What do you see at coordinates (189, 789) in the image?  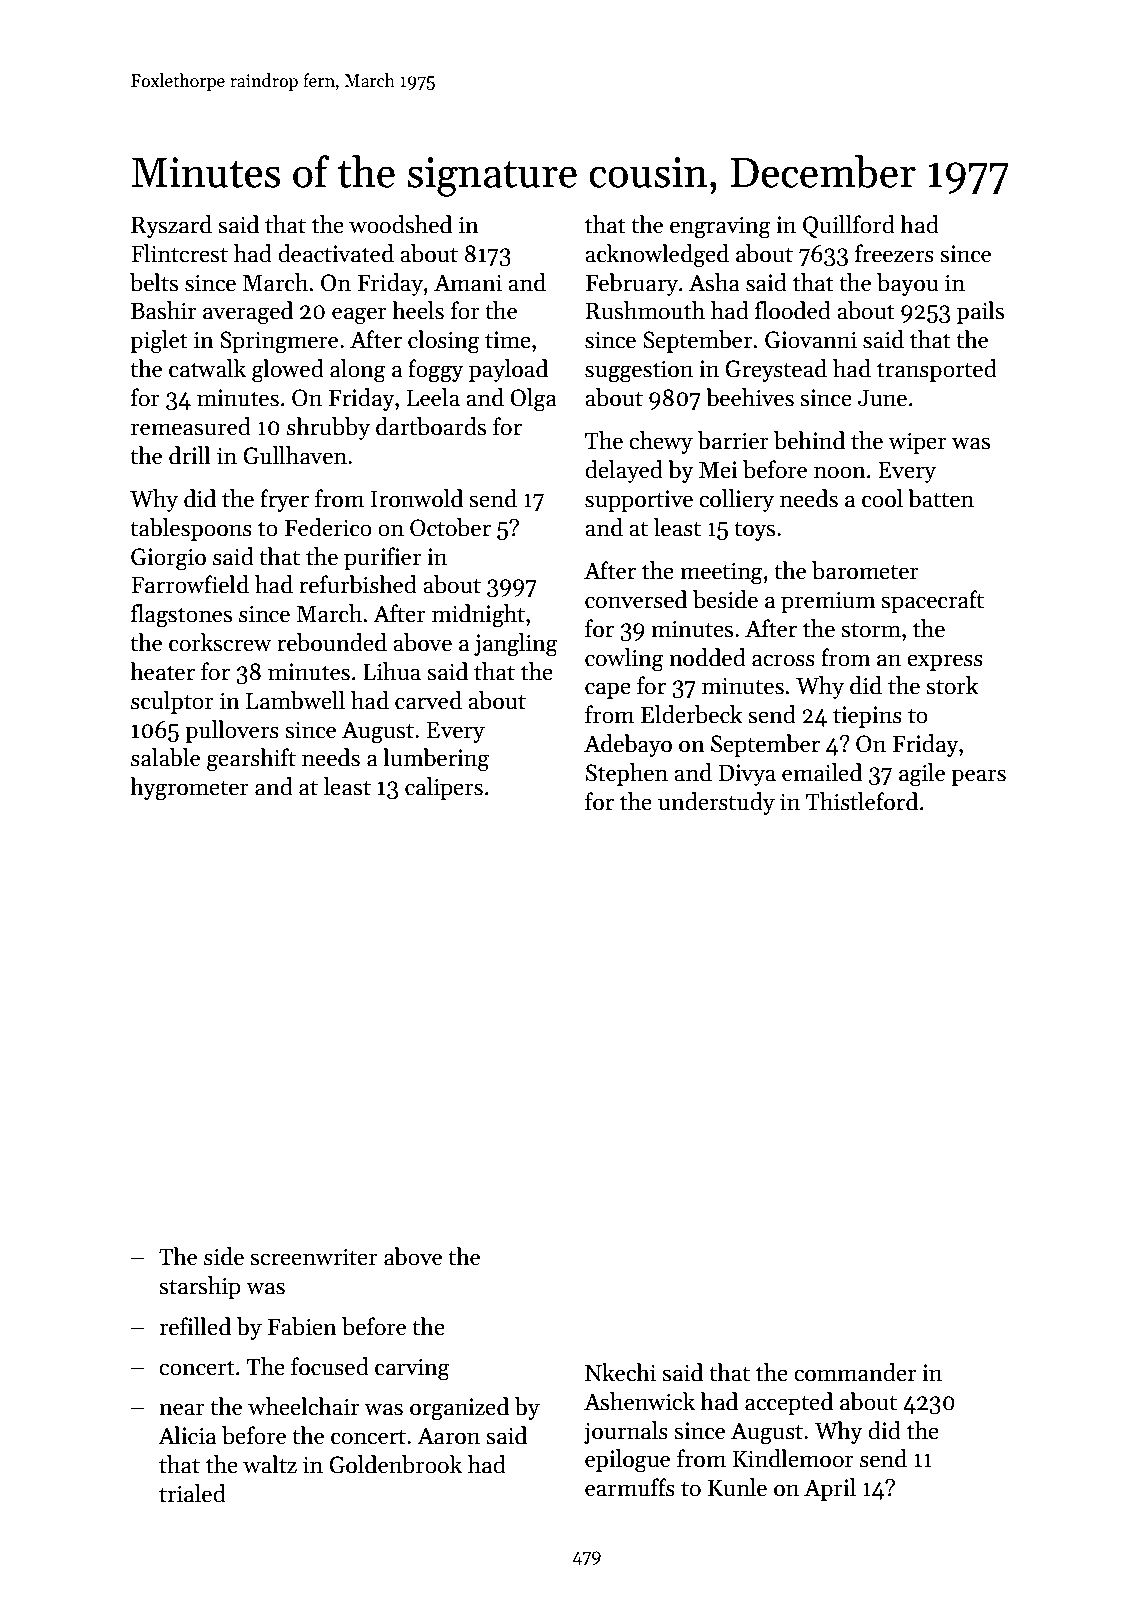 I see `hygrometer` at bounding box center [189, 789].
